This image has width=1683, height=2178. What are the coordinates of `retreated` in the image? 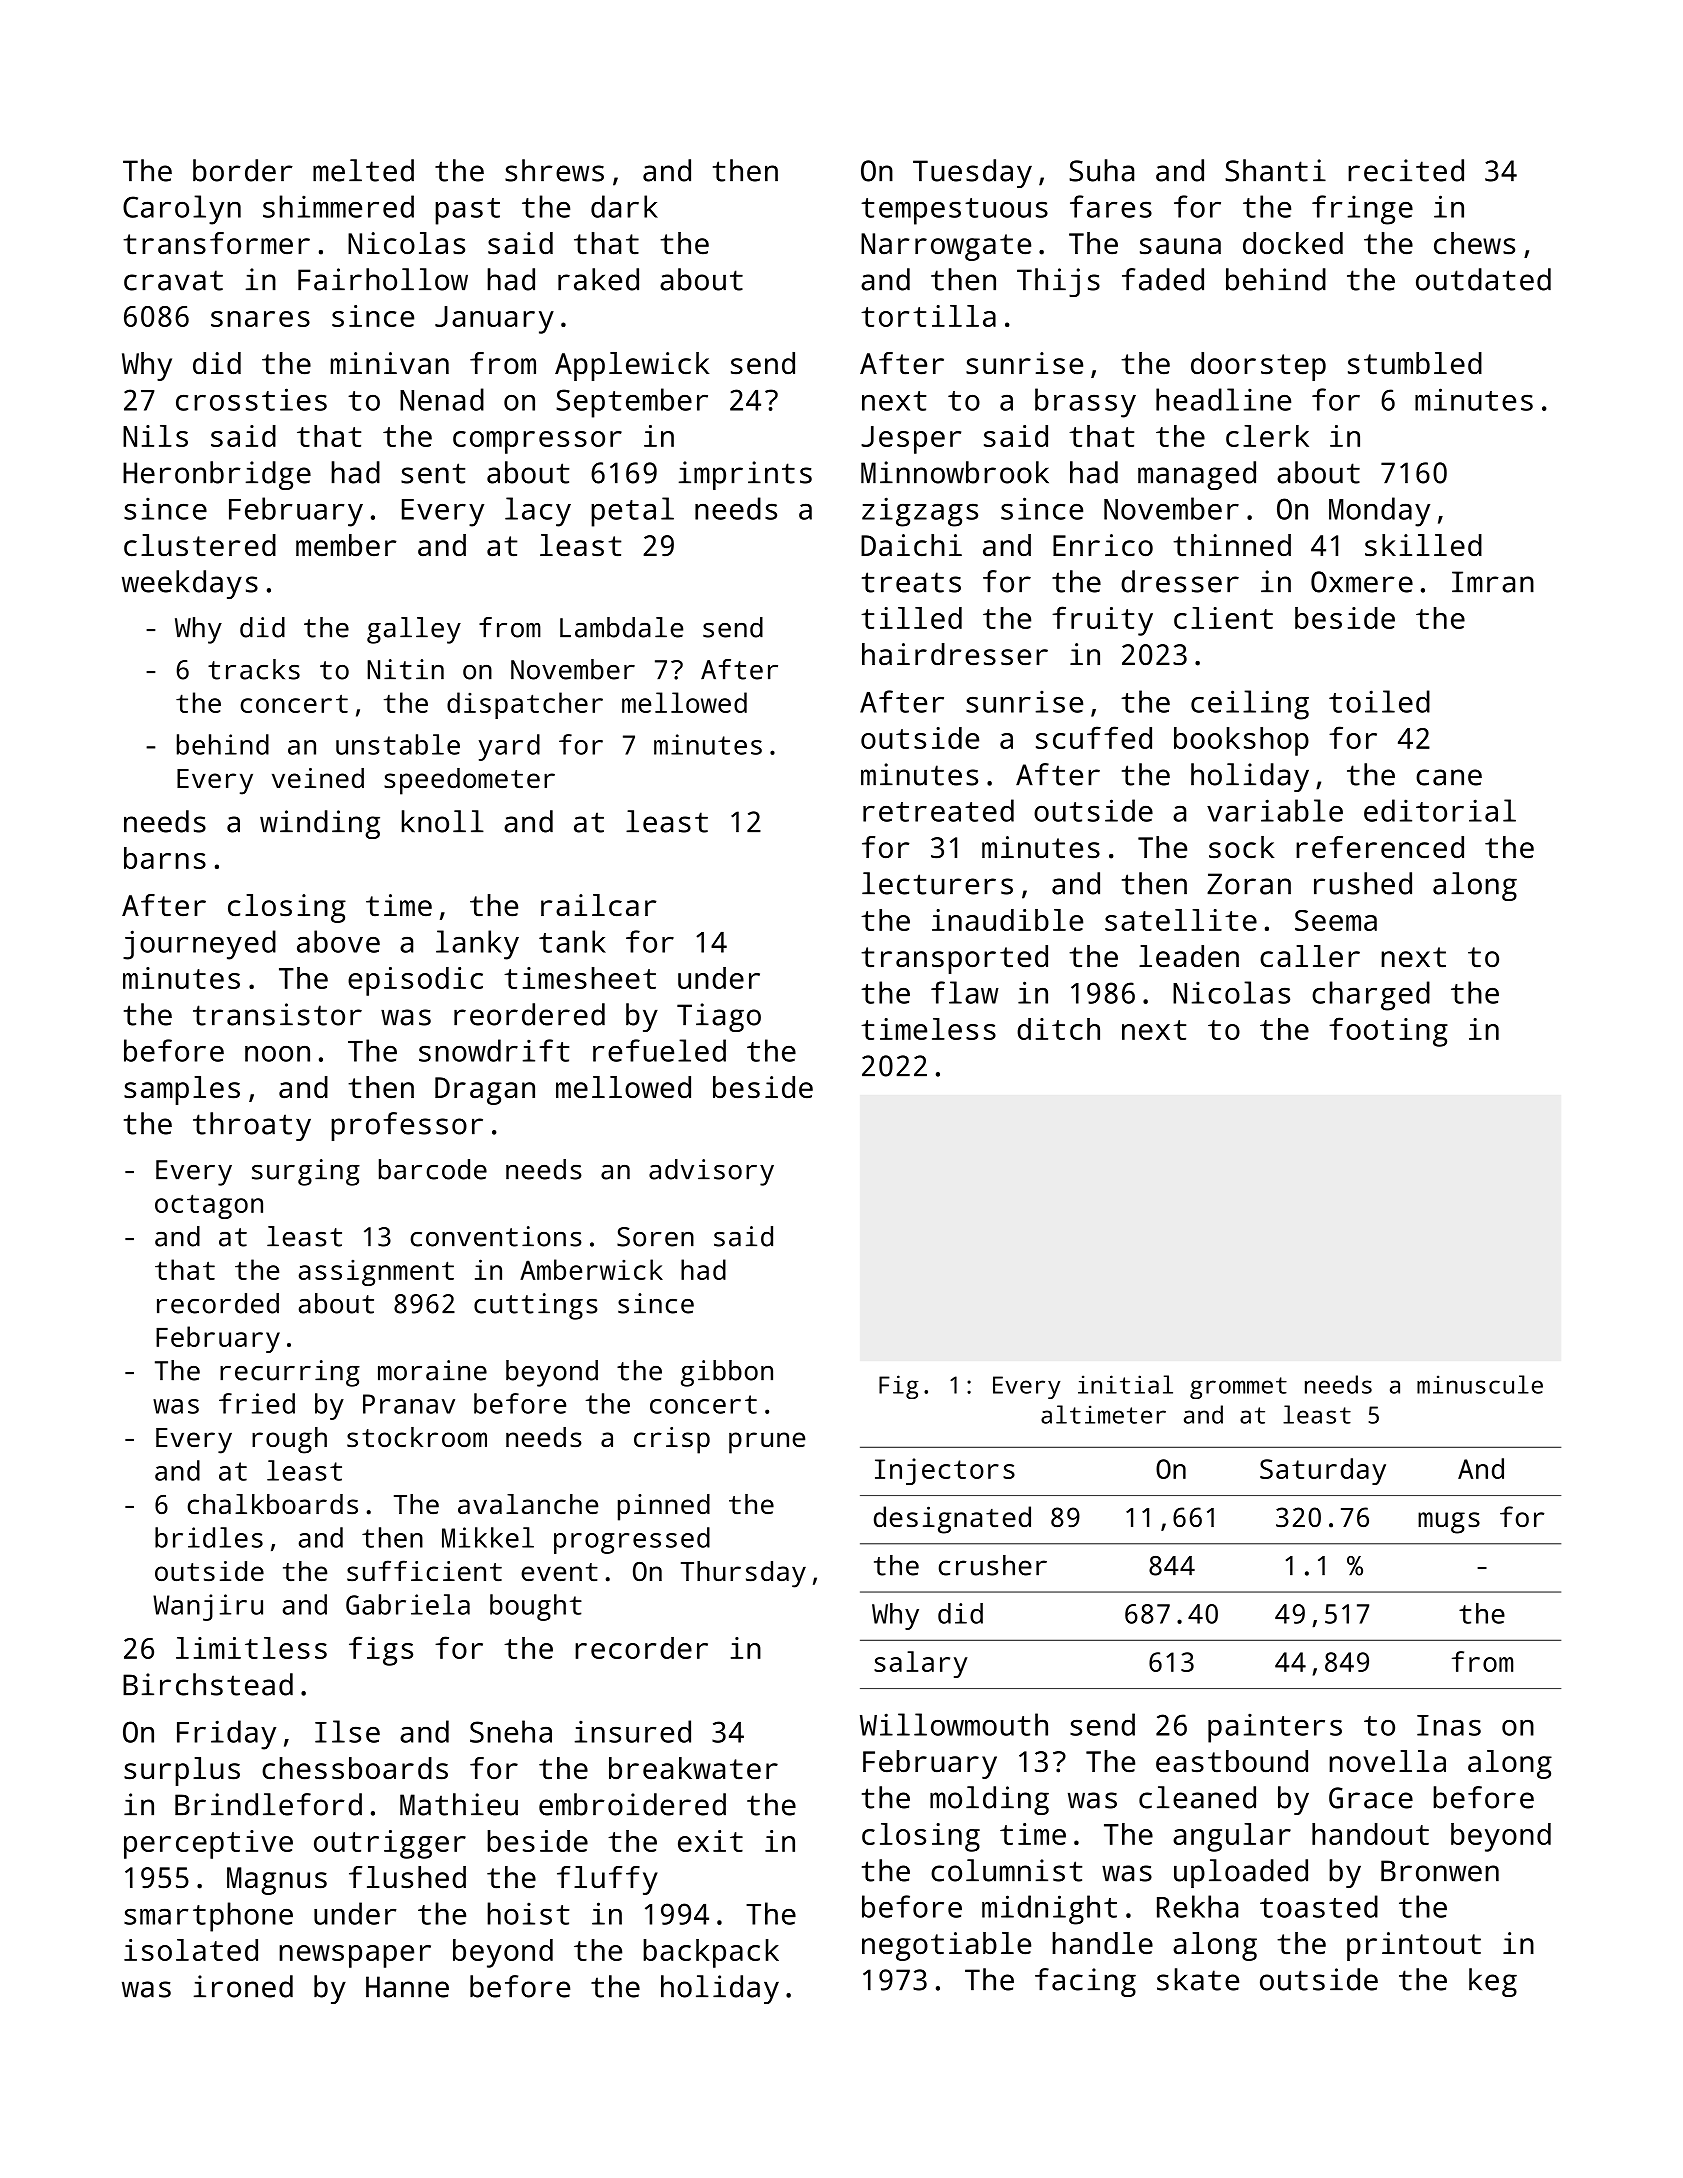 It's located at (938, 810).
